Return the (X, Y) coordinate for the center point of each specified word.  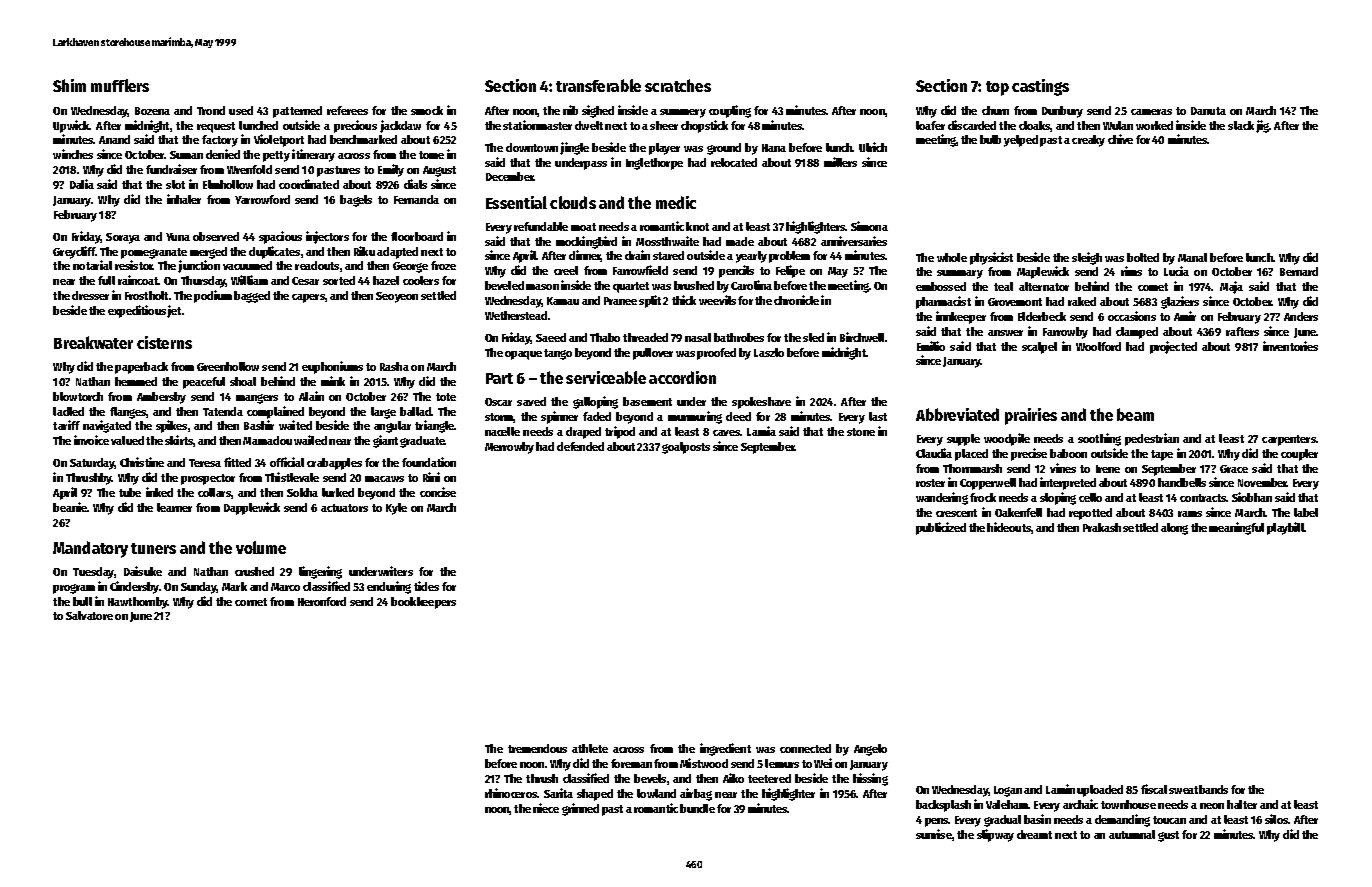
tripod (620, 432)
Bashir (259, 425)
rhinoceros (511, 793)
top (997, 88)
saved (531, 401)
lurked (338, 492)
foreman (631, 763)
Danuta (1208, 111)
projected (1173, 347)
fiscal (1154, 789)
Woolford (1098, 346)
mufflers (120, 85)
